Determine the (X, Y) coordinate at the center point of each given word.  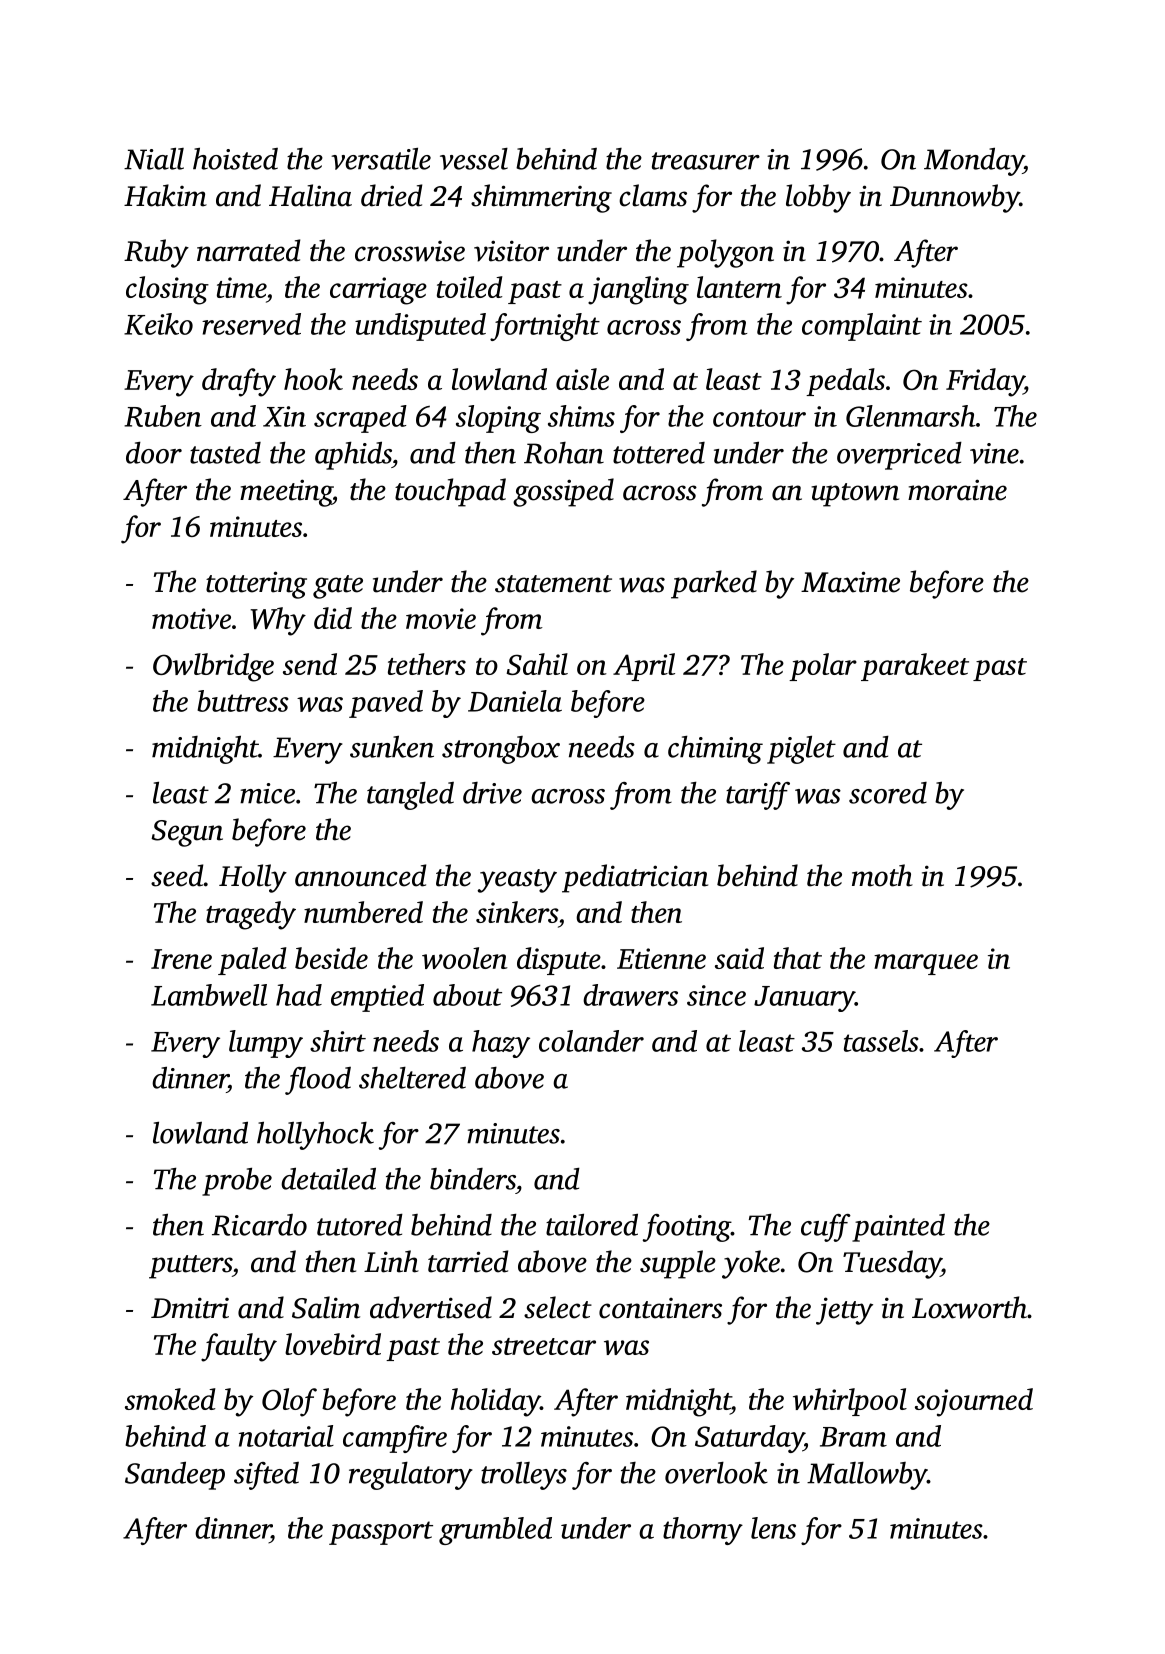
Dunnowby (955, 198)
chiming (715, 750)
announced (360, 875)
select (558, 1307)
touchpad (450, 492)
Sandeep (175, 1475)
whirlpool (850, 1402)
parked (714, 584)
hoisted (235, 158)
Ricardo (259, 1225)
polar (823, 667)
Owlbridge (213, 667)
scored (888, 793)
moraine (957, 490)
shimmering (541, 198)
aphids (353, 455)
